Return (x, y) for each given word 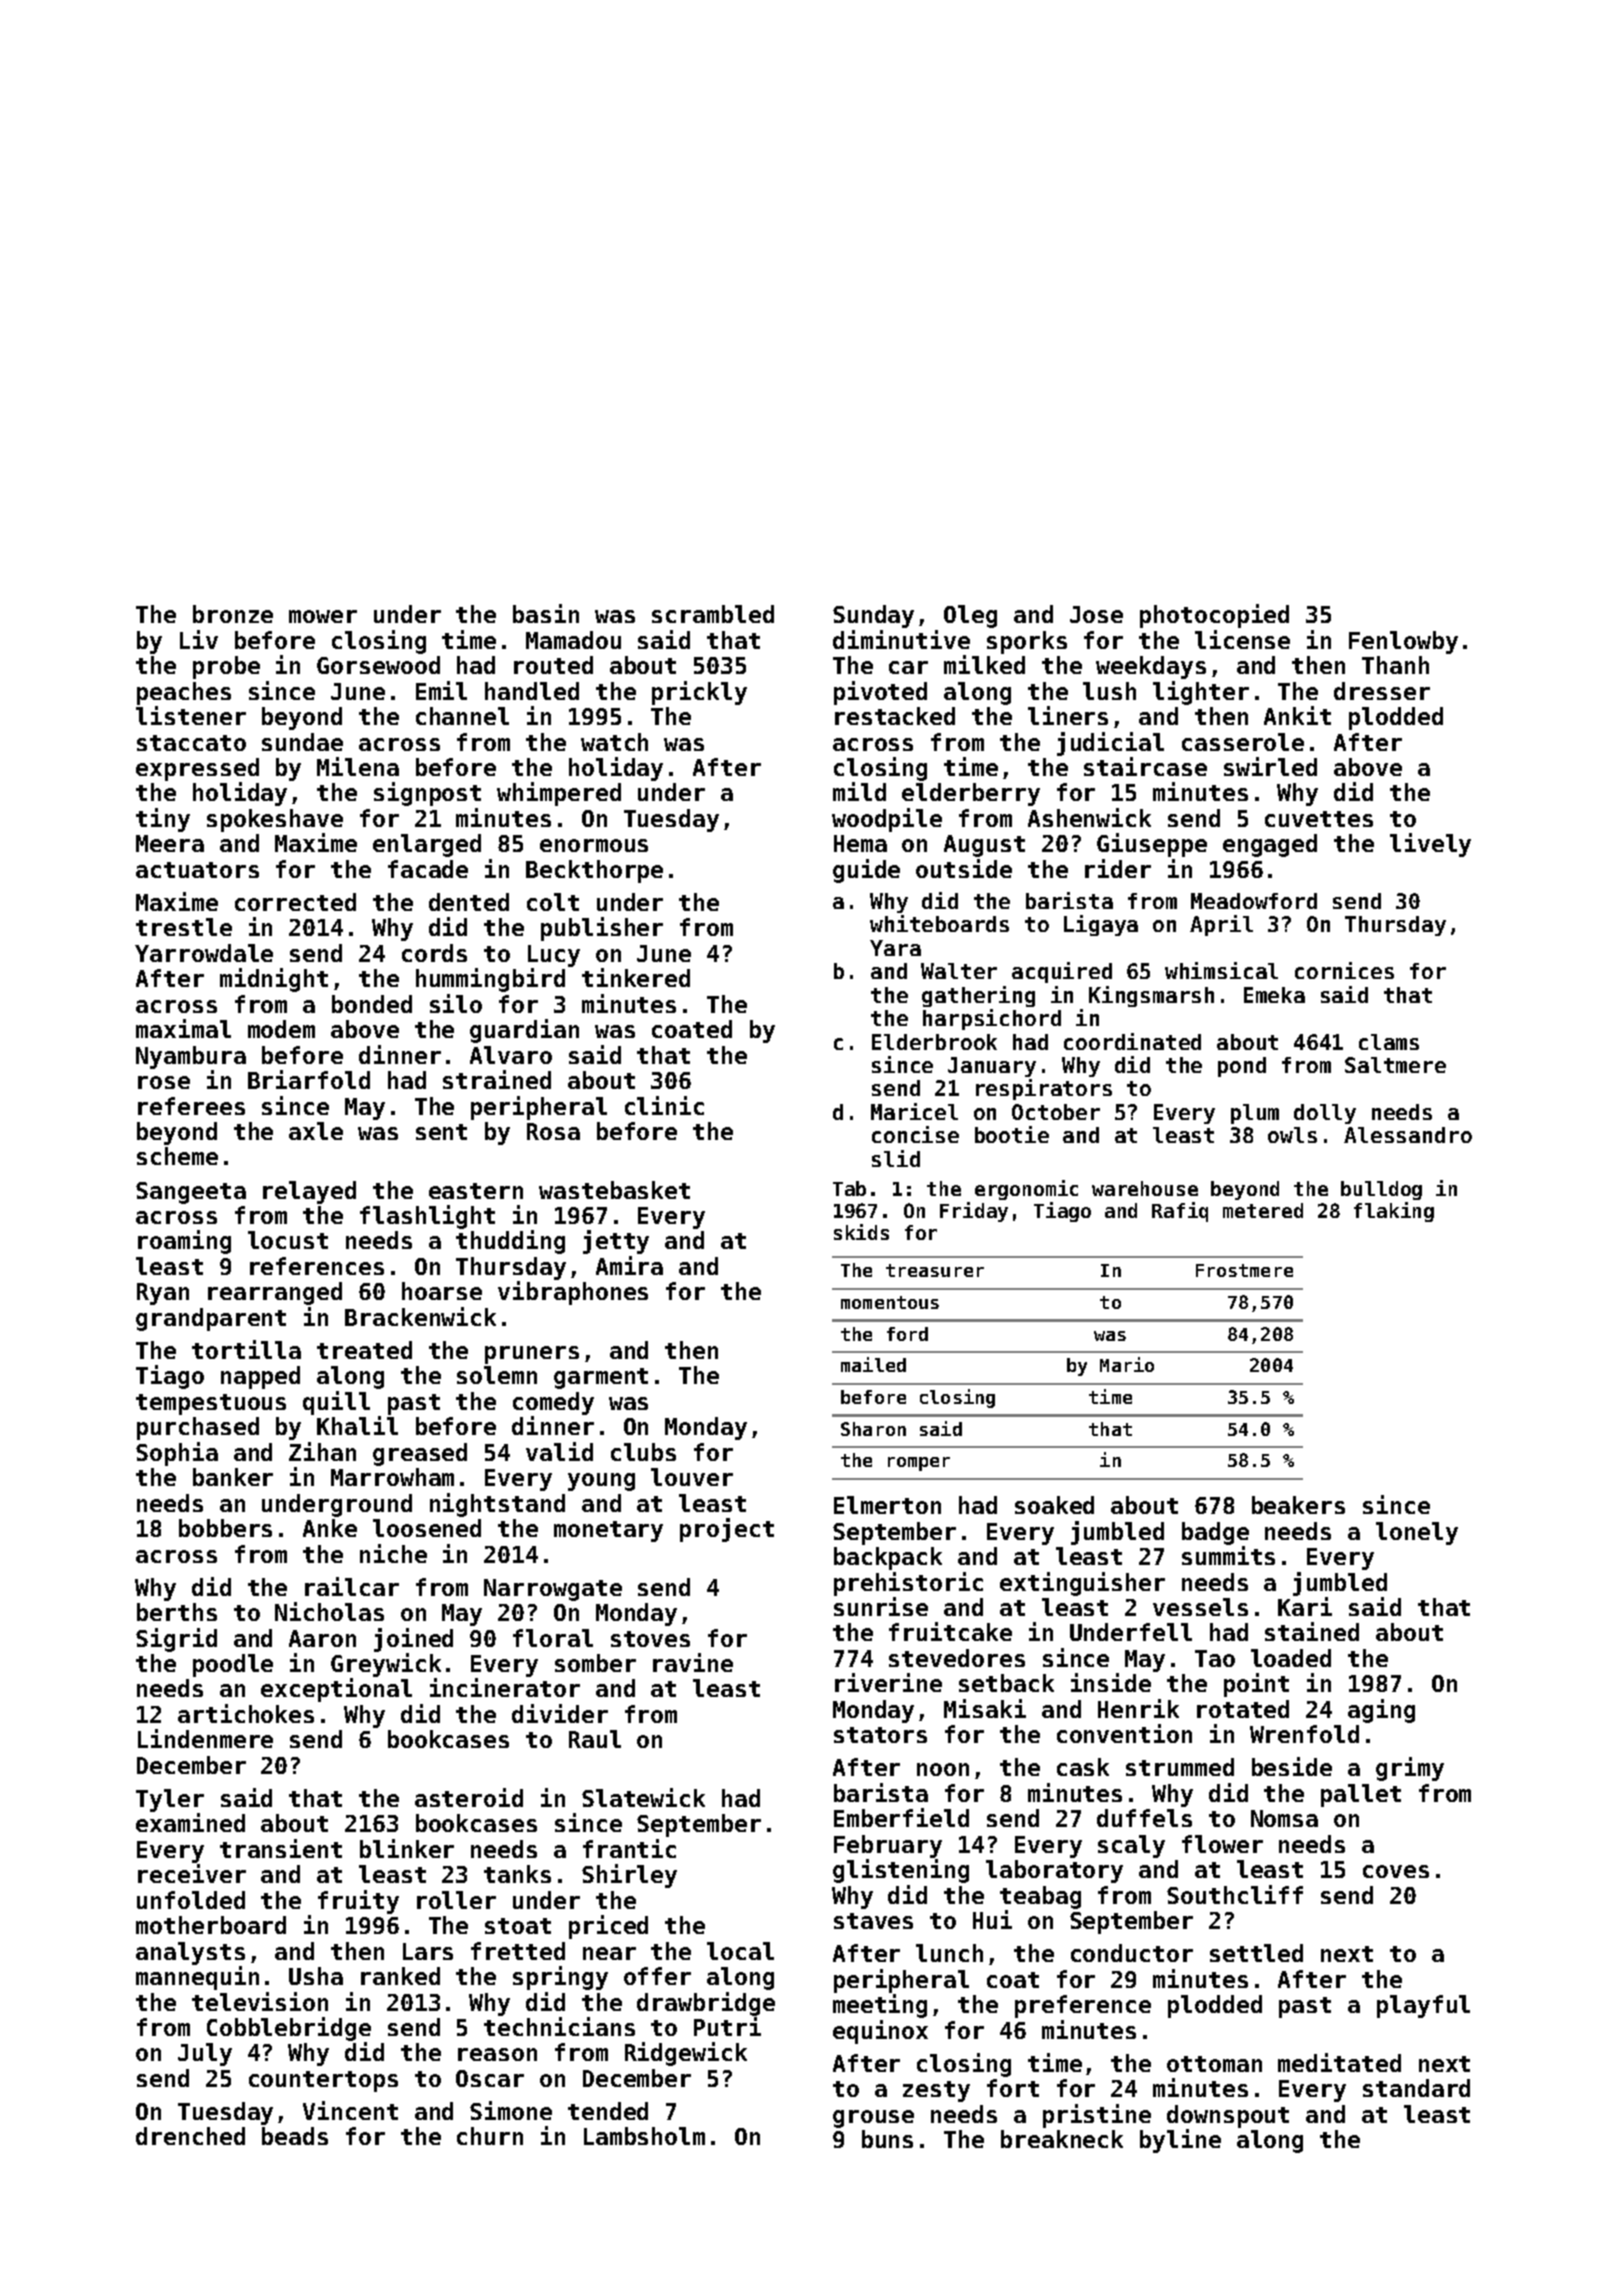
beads (295, 2136)
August (984, 846)
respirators (1044, 1089)
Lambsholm (644, 2136)
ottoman (1214, 2064)
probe (226, 667)
